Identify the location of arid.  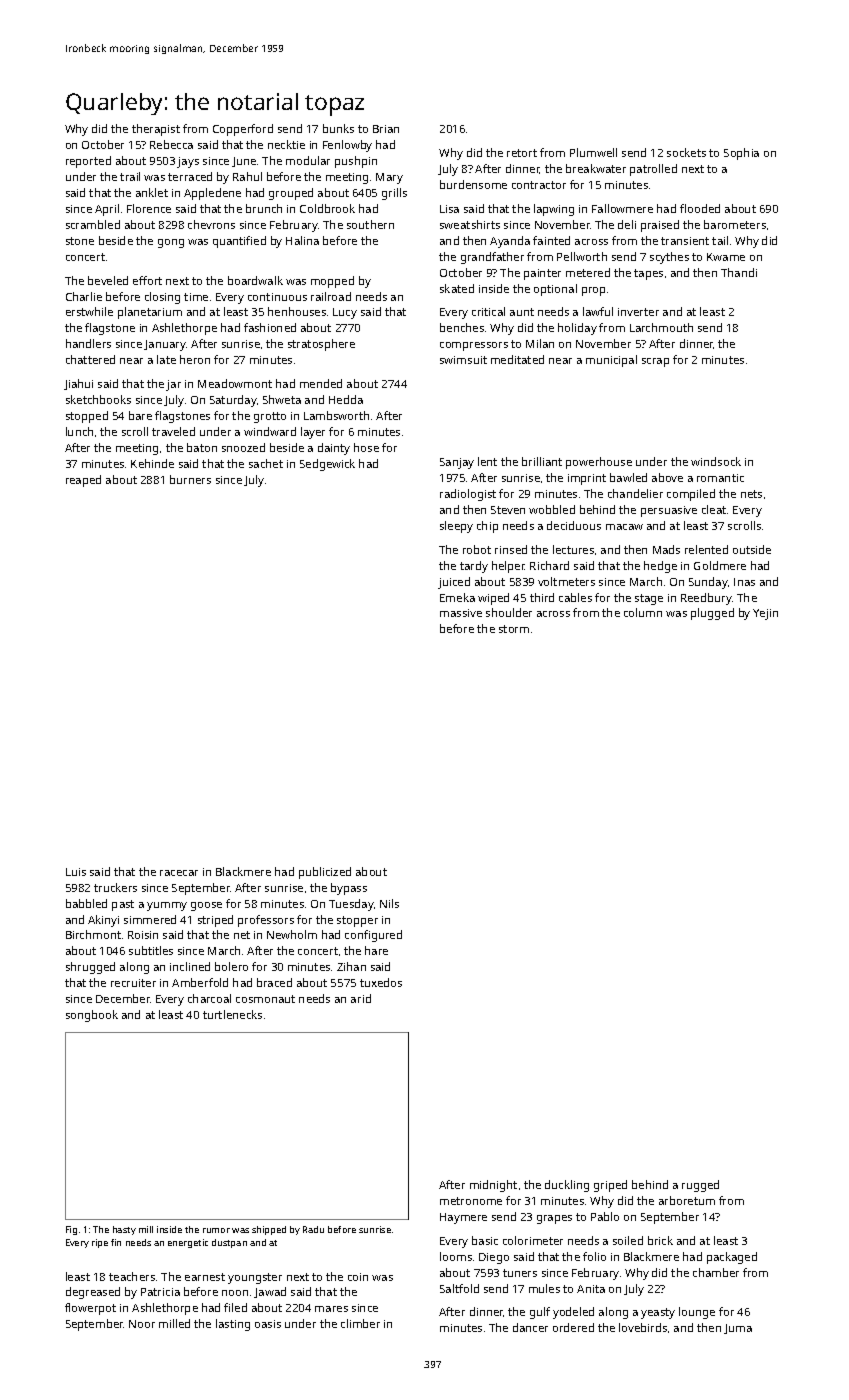
(361, 998).
